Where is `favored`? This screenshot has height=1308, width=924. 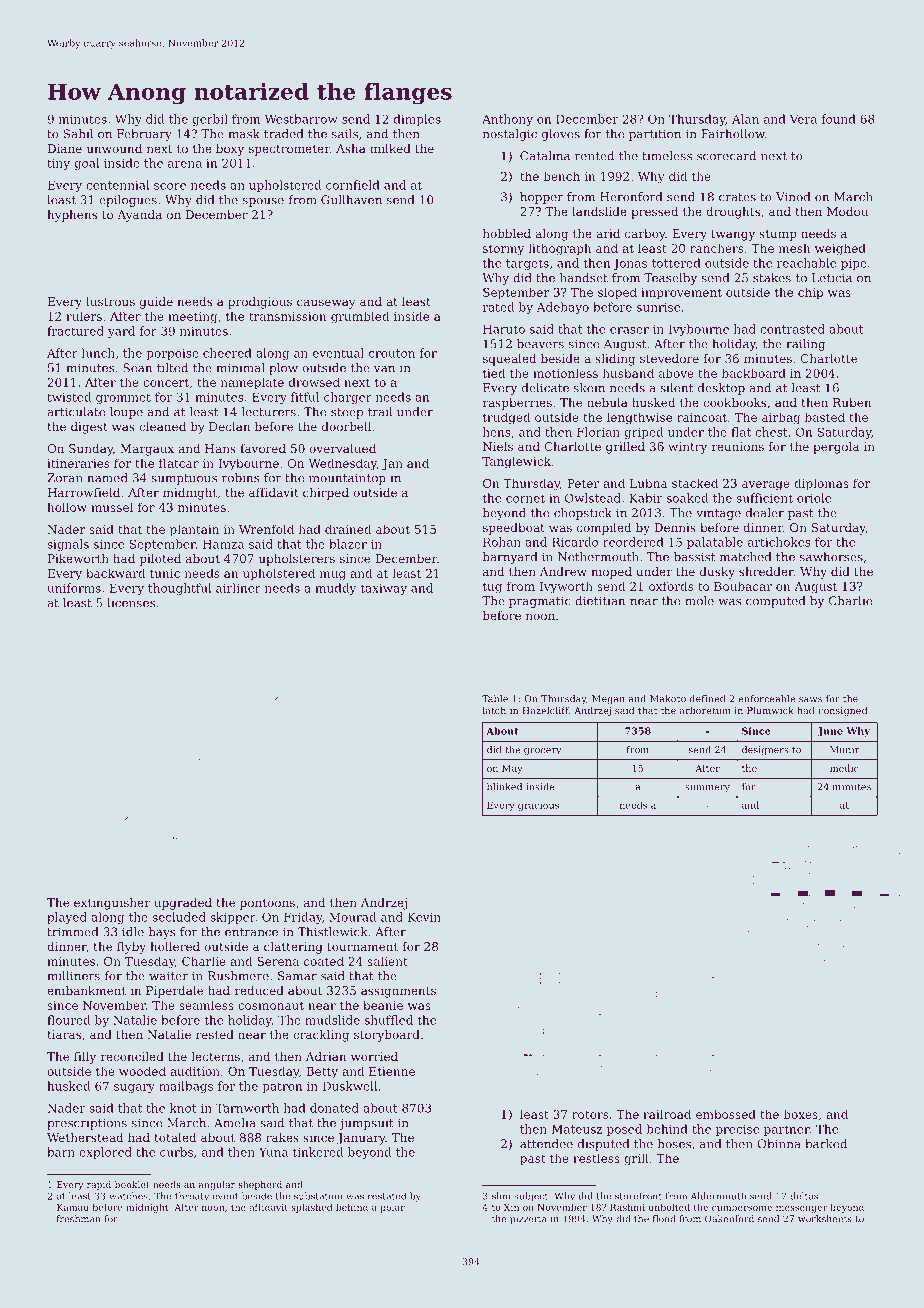 favored is located at coordinates (263, 448).
